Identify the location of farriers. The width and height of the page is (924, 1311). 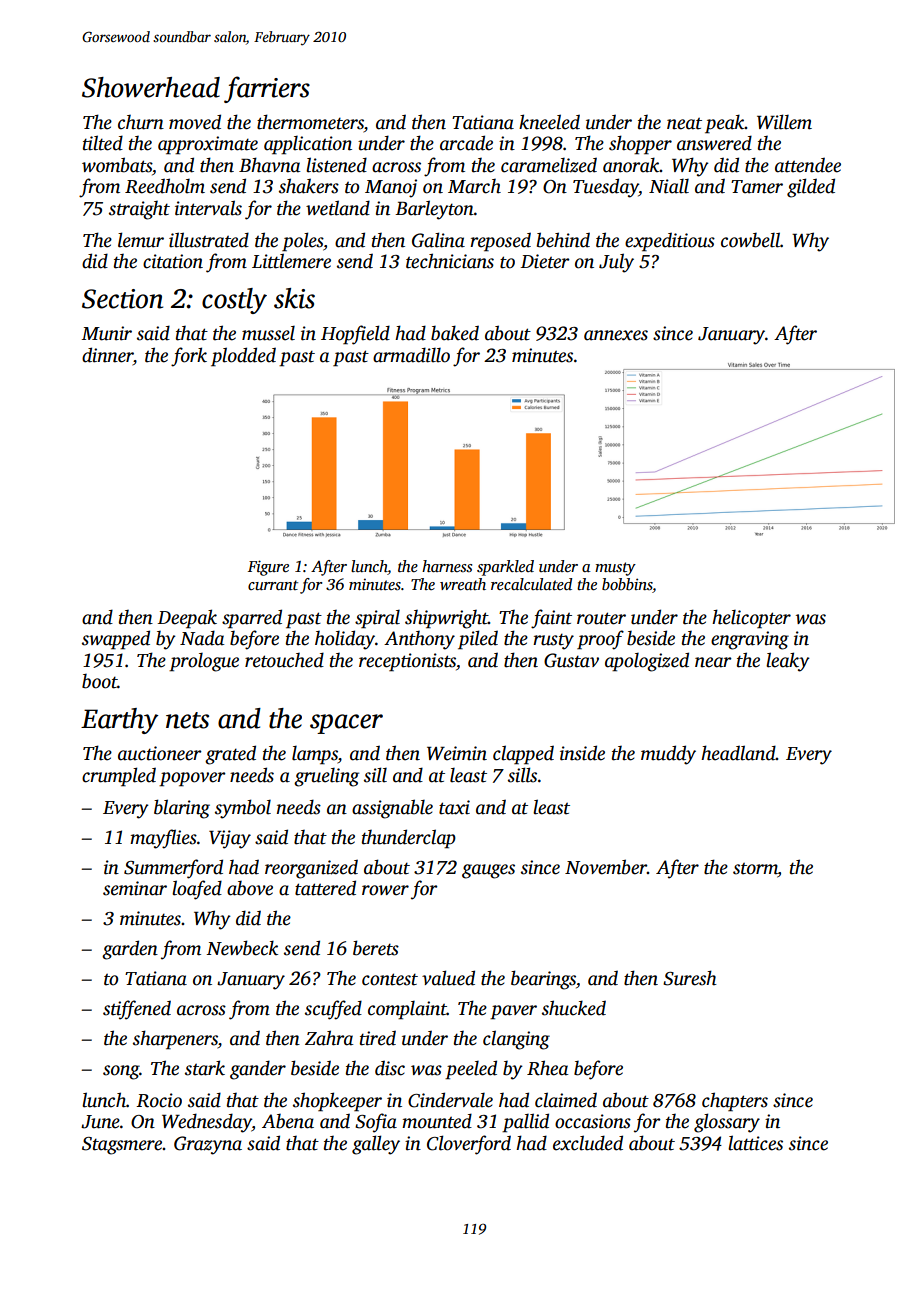
(267, 89).
